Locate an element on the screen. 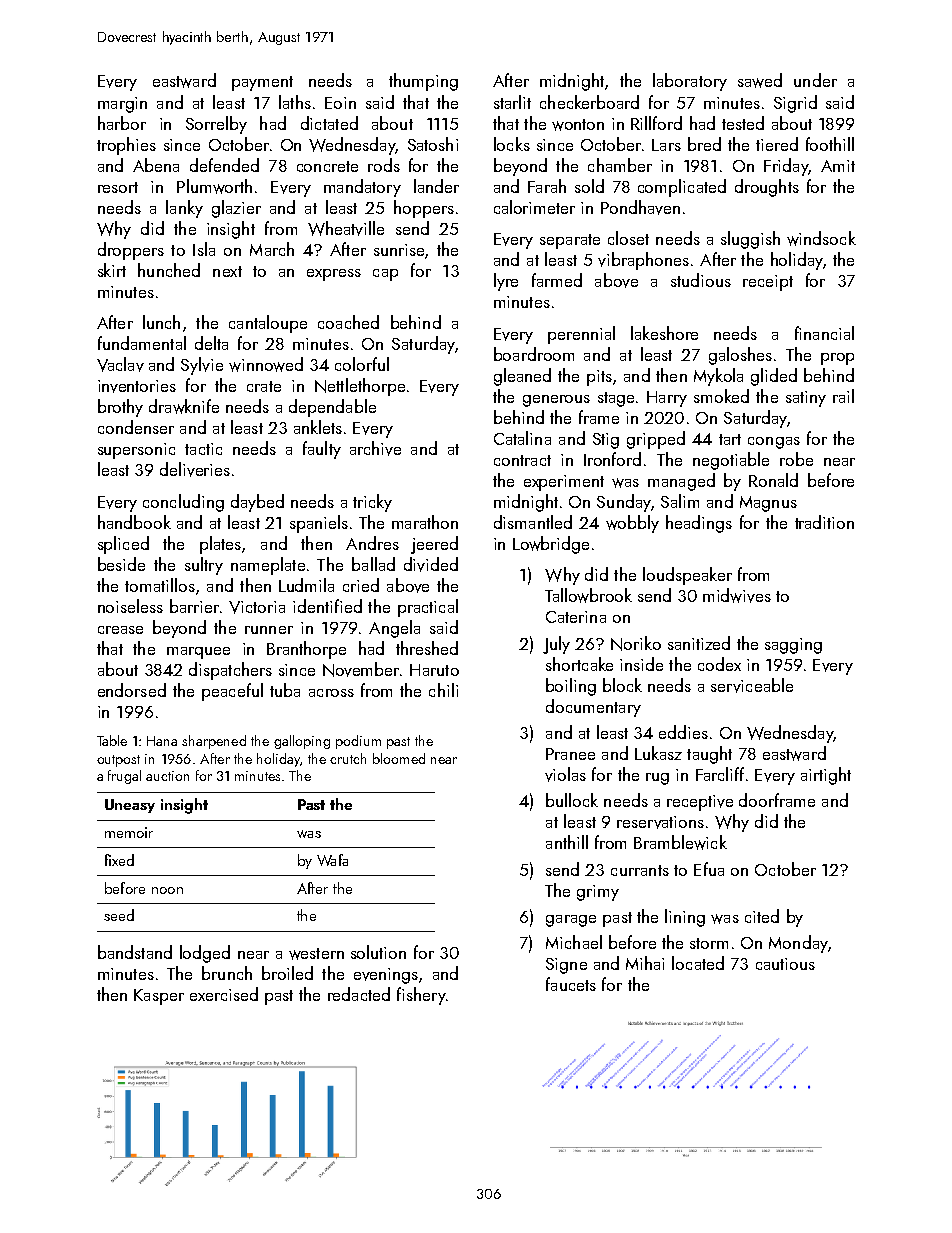  skirt is located at coordinates (112, 270).
